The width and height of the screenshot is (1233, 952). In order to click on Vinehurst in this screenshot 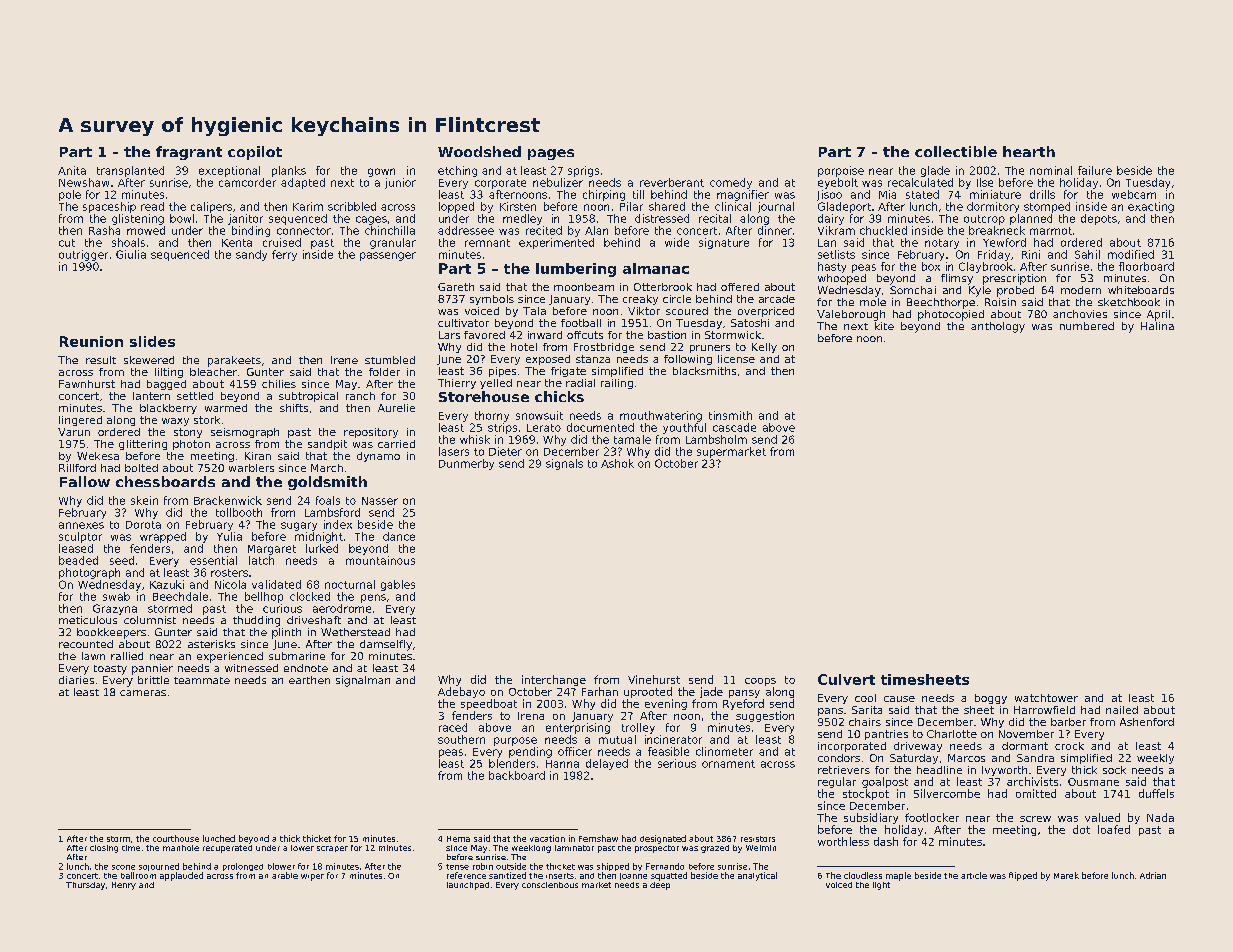, I will do `click(654, 679)`.
